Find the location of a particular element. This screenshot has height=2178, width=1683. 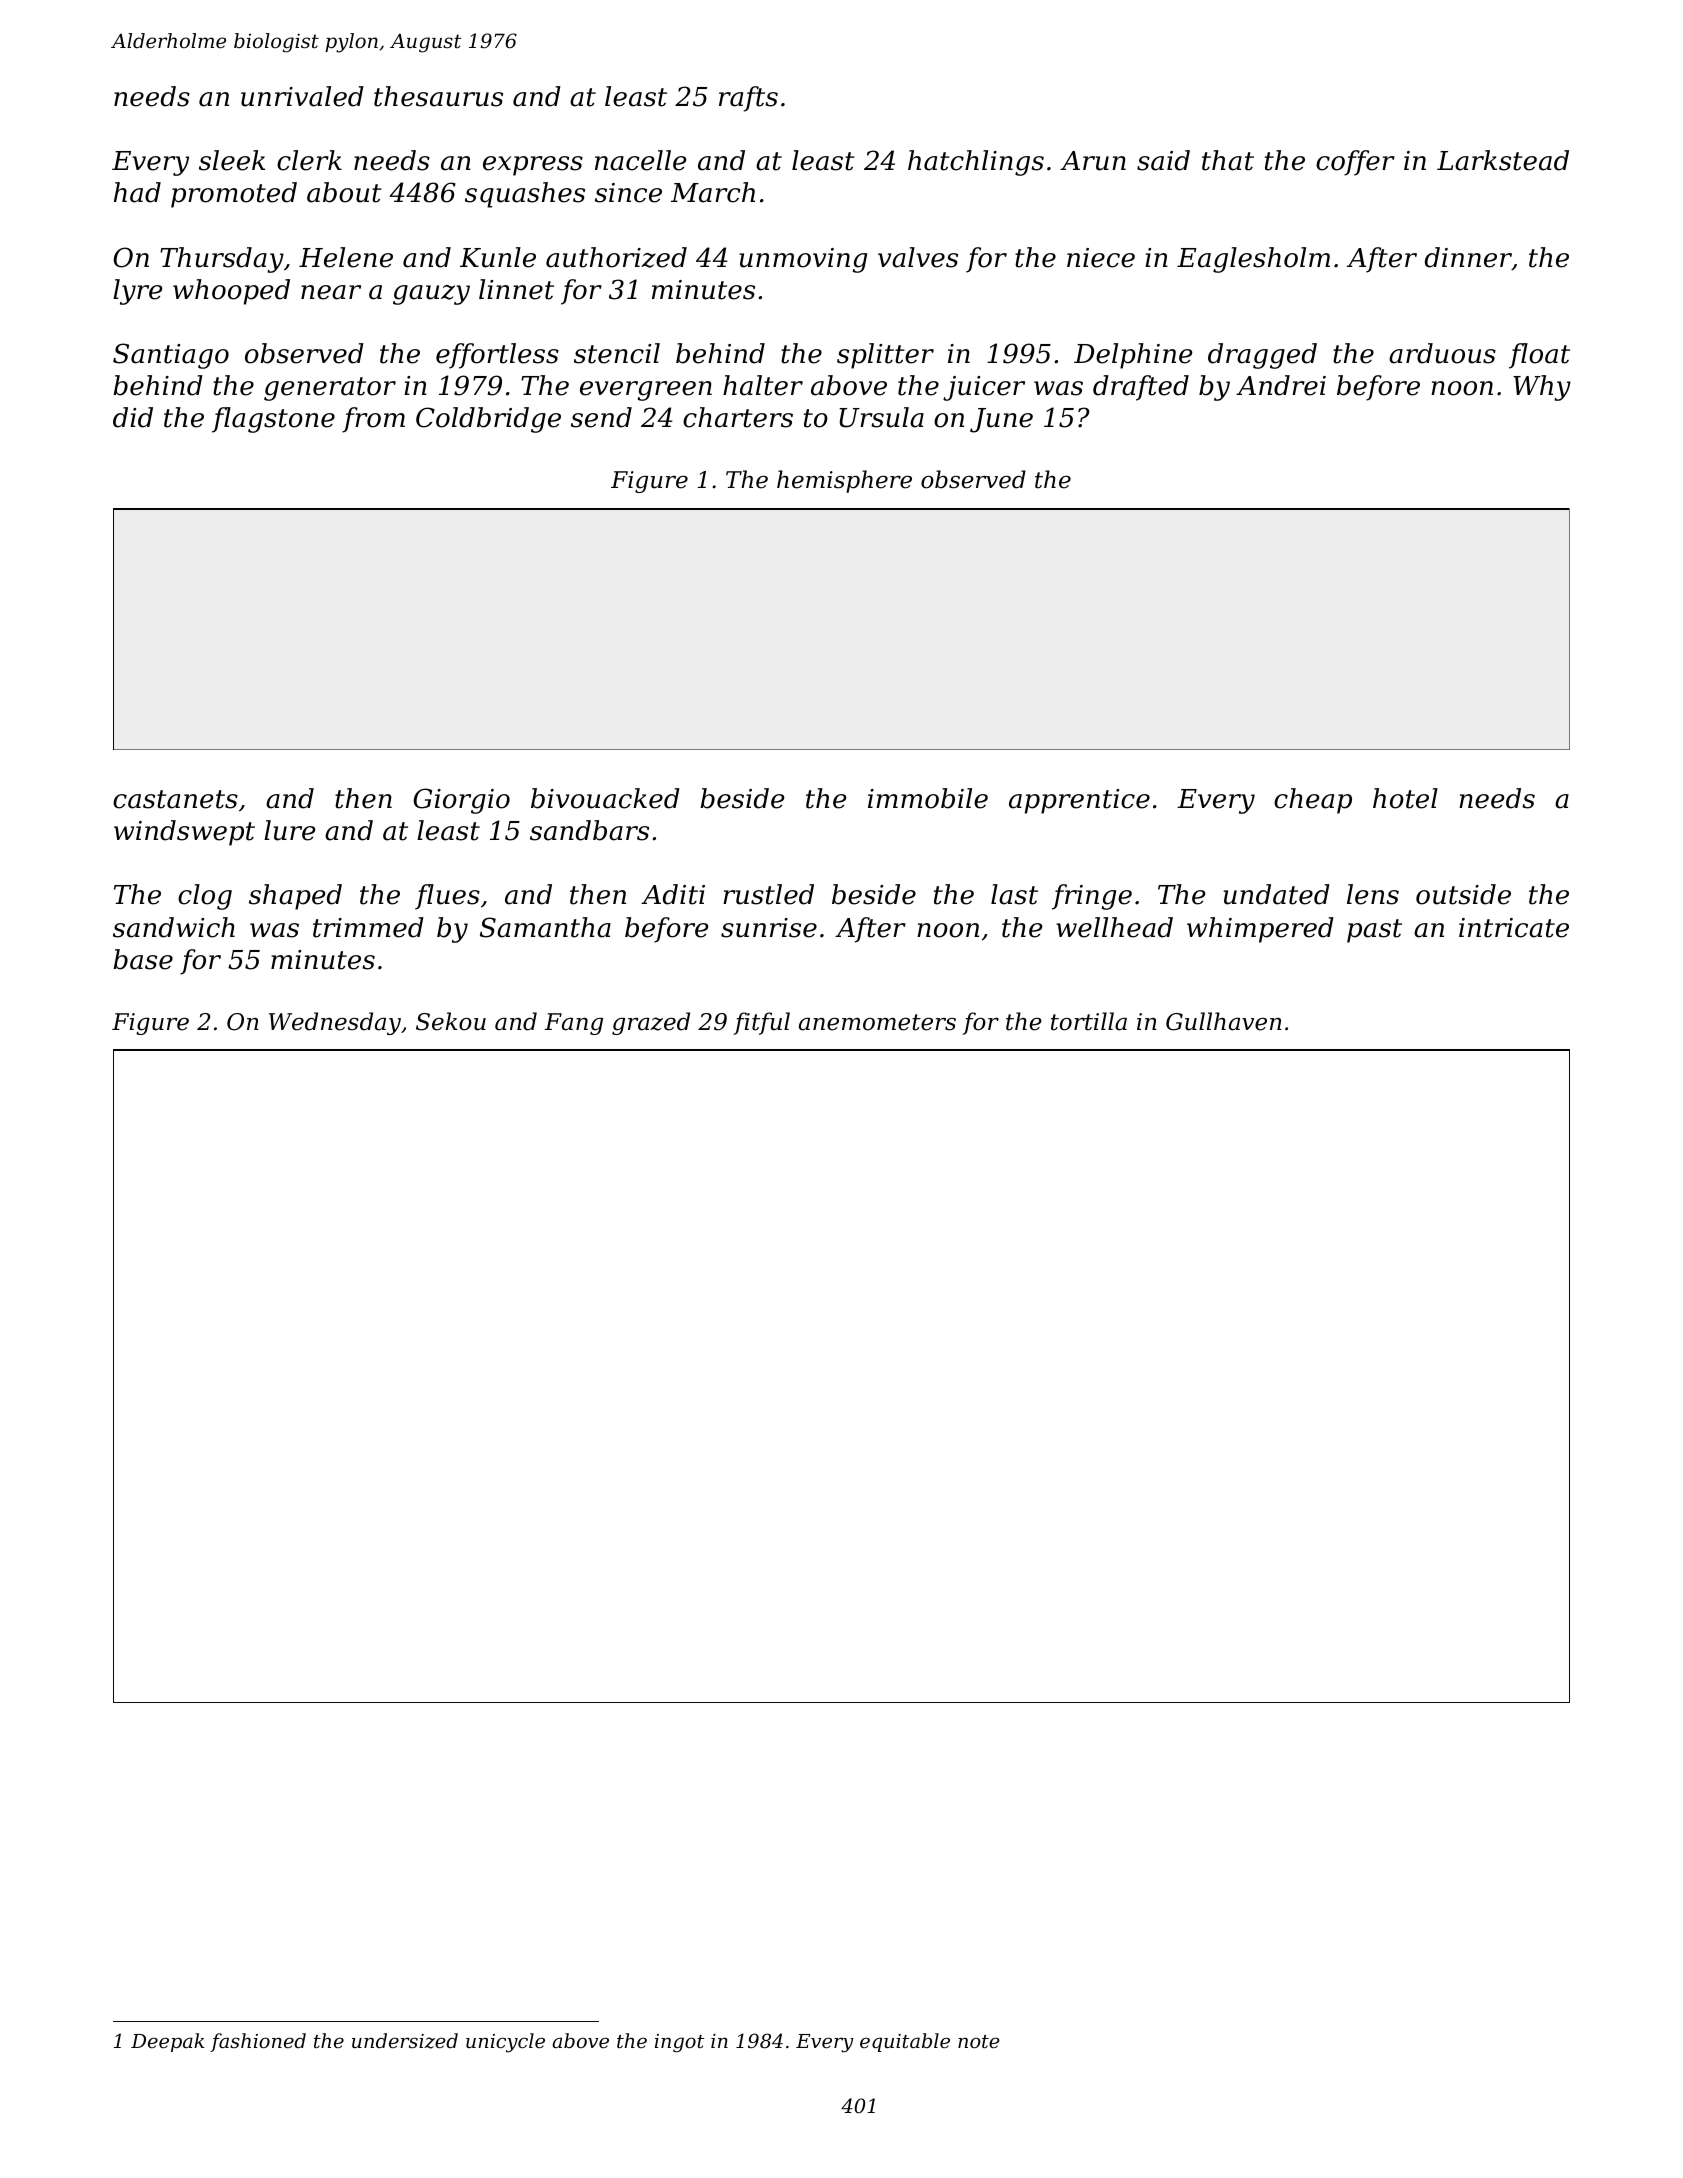

bivouacked is located at coordinates (605, 798).
